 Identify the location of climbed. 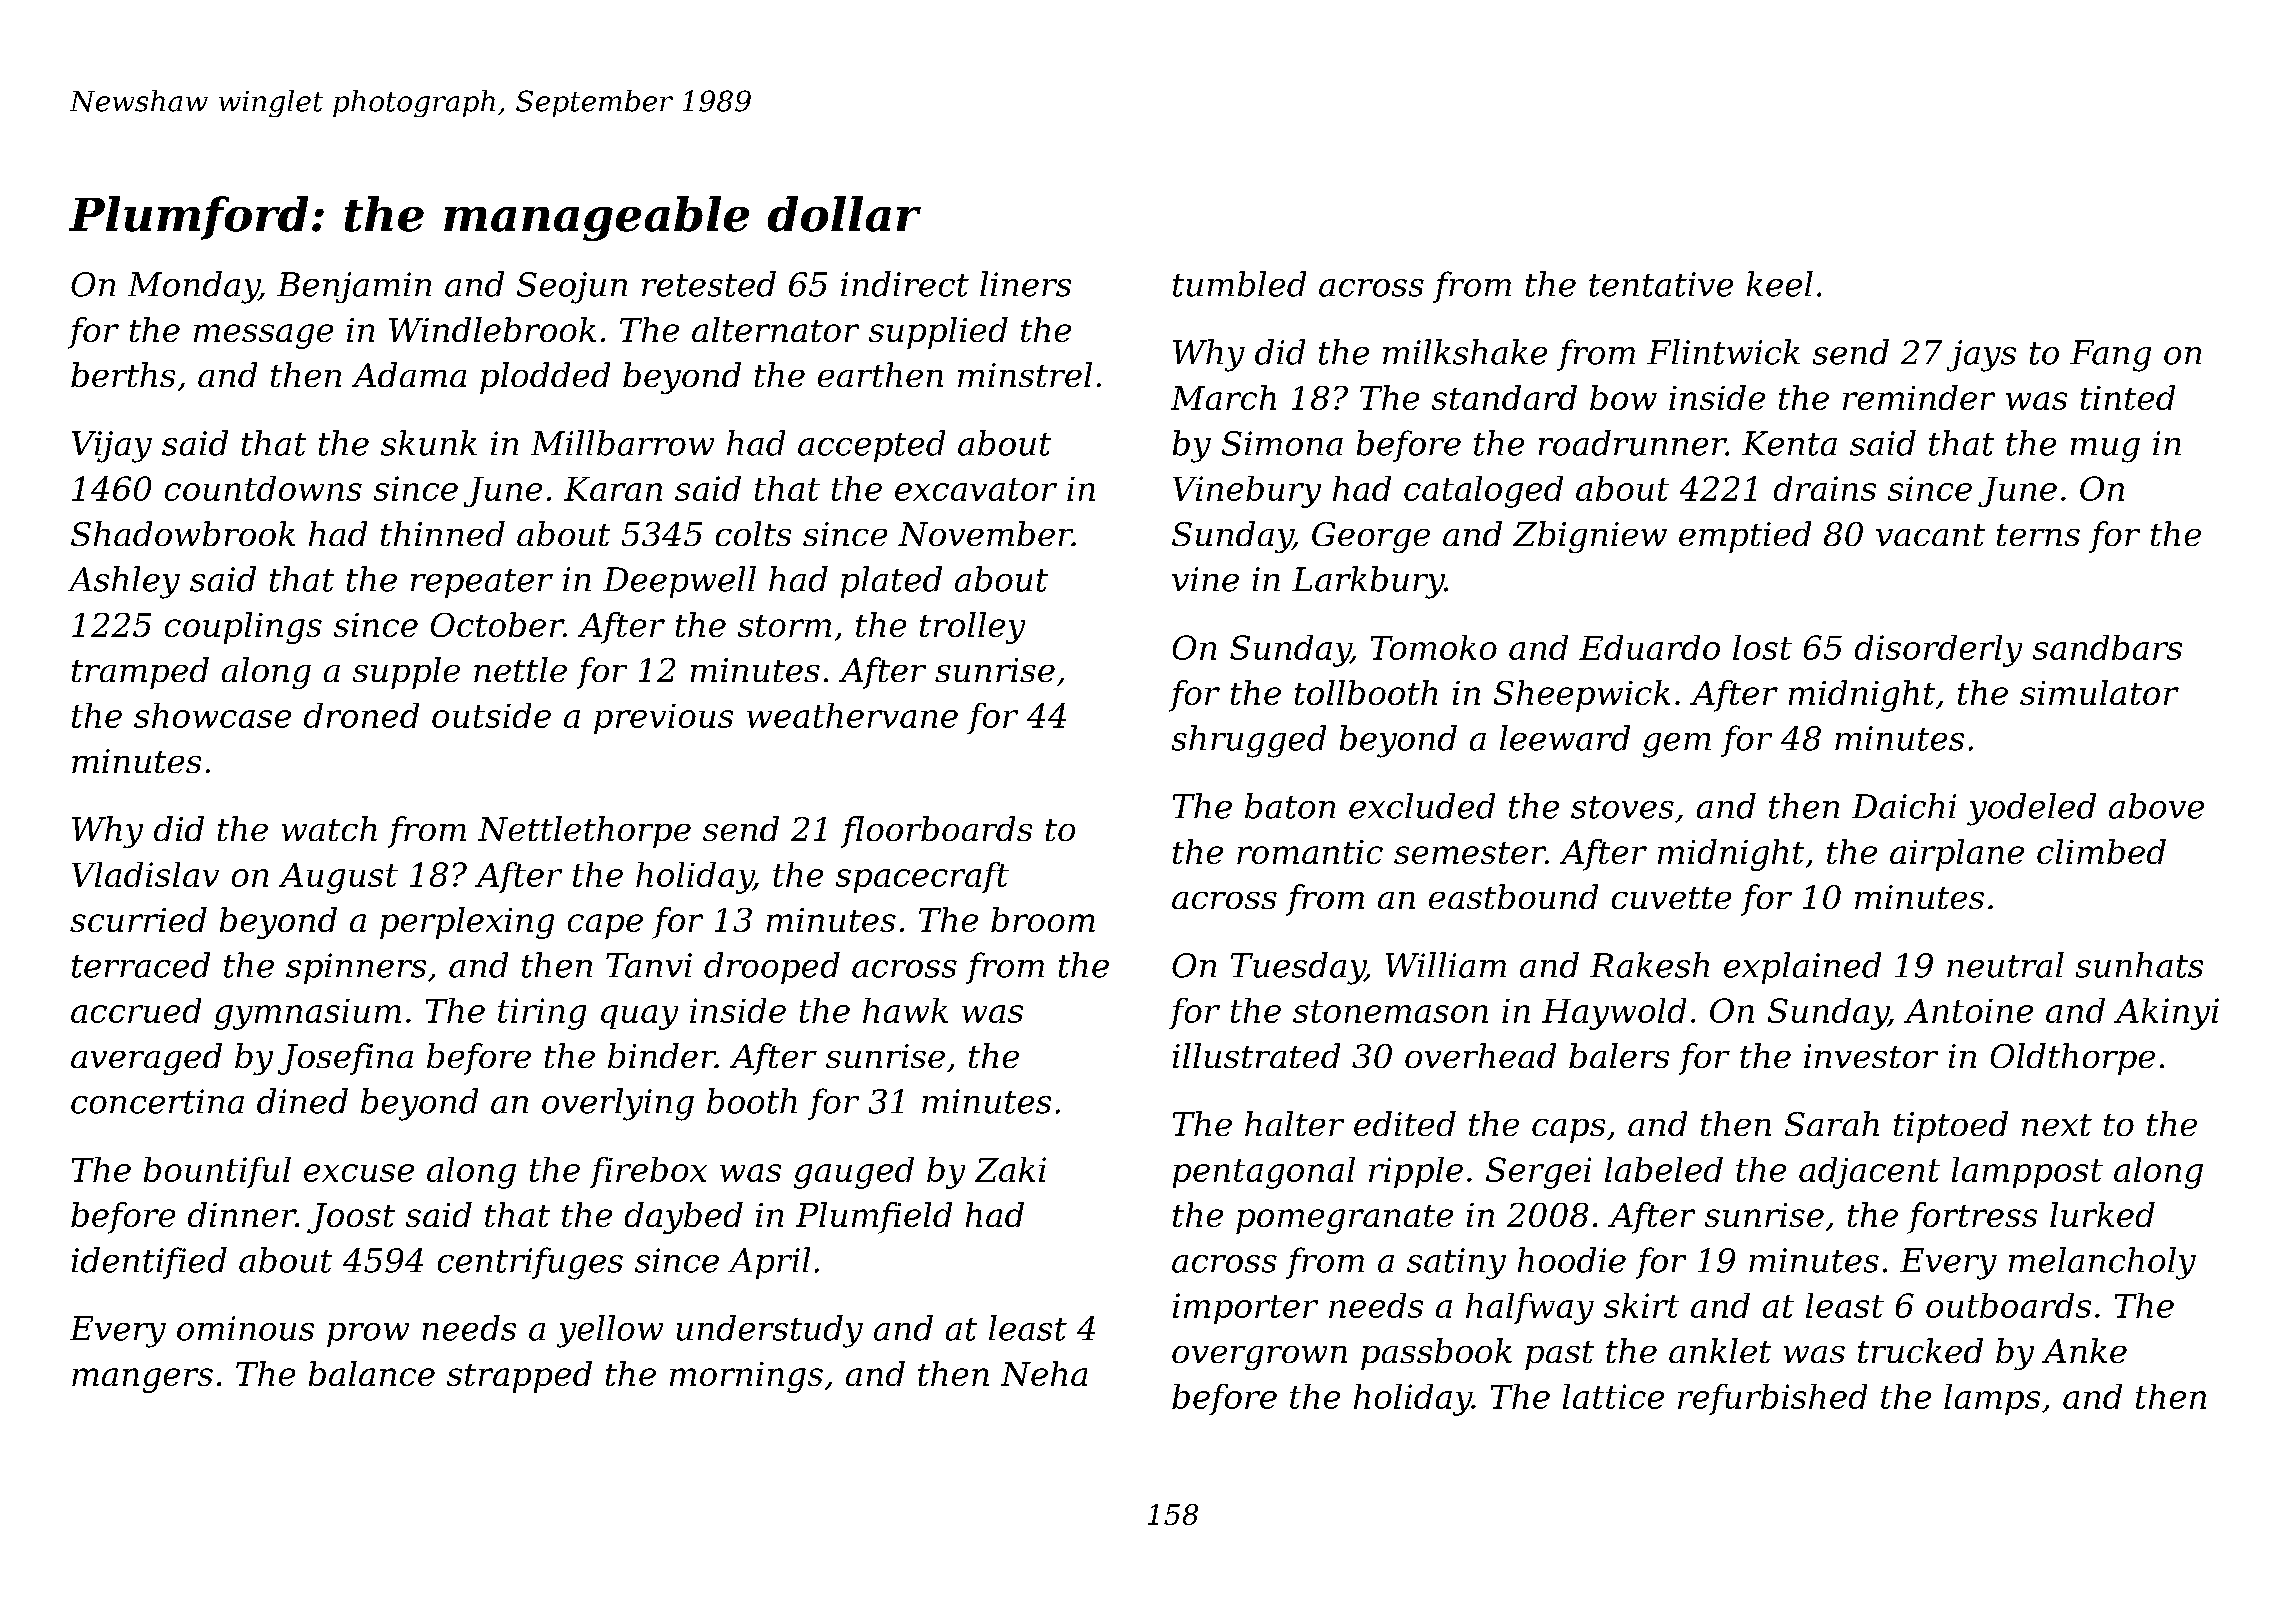
(2101, 851).
